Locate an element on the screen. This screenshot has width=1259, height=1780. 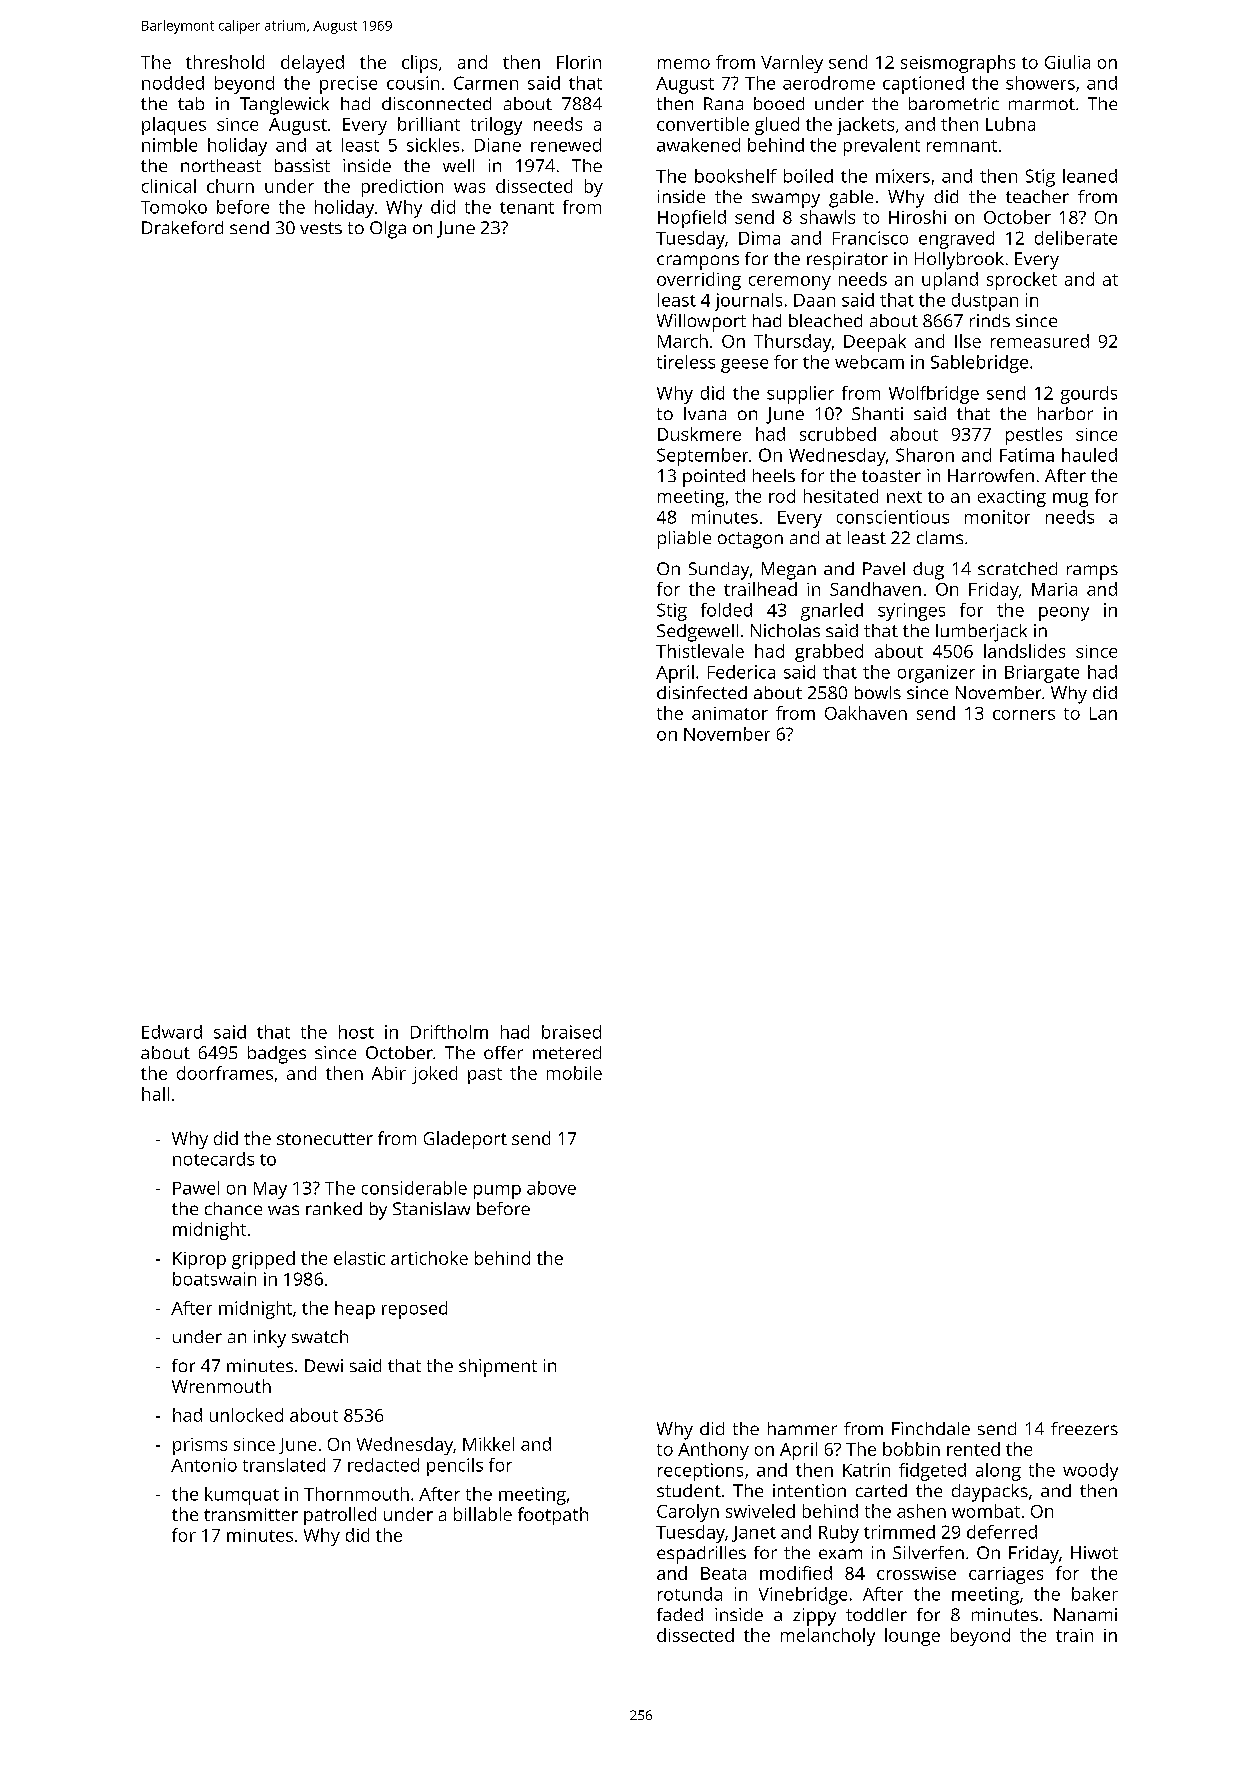
clips is located at coordinates (419, 64).
